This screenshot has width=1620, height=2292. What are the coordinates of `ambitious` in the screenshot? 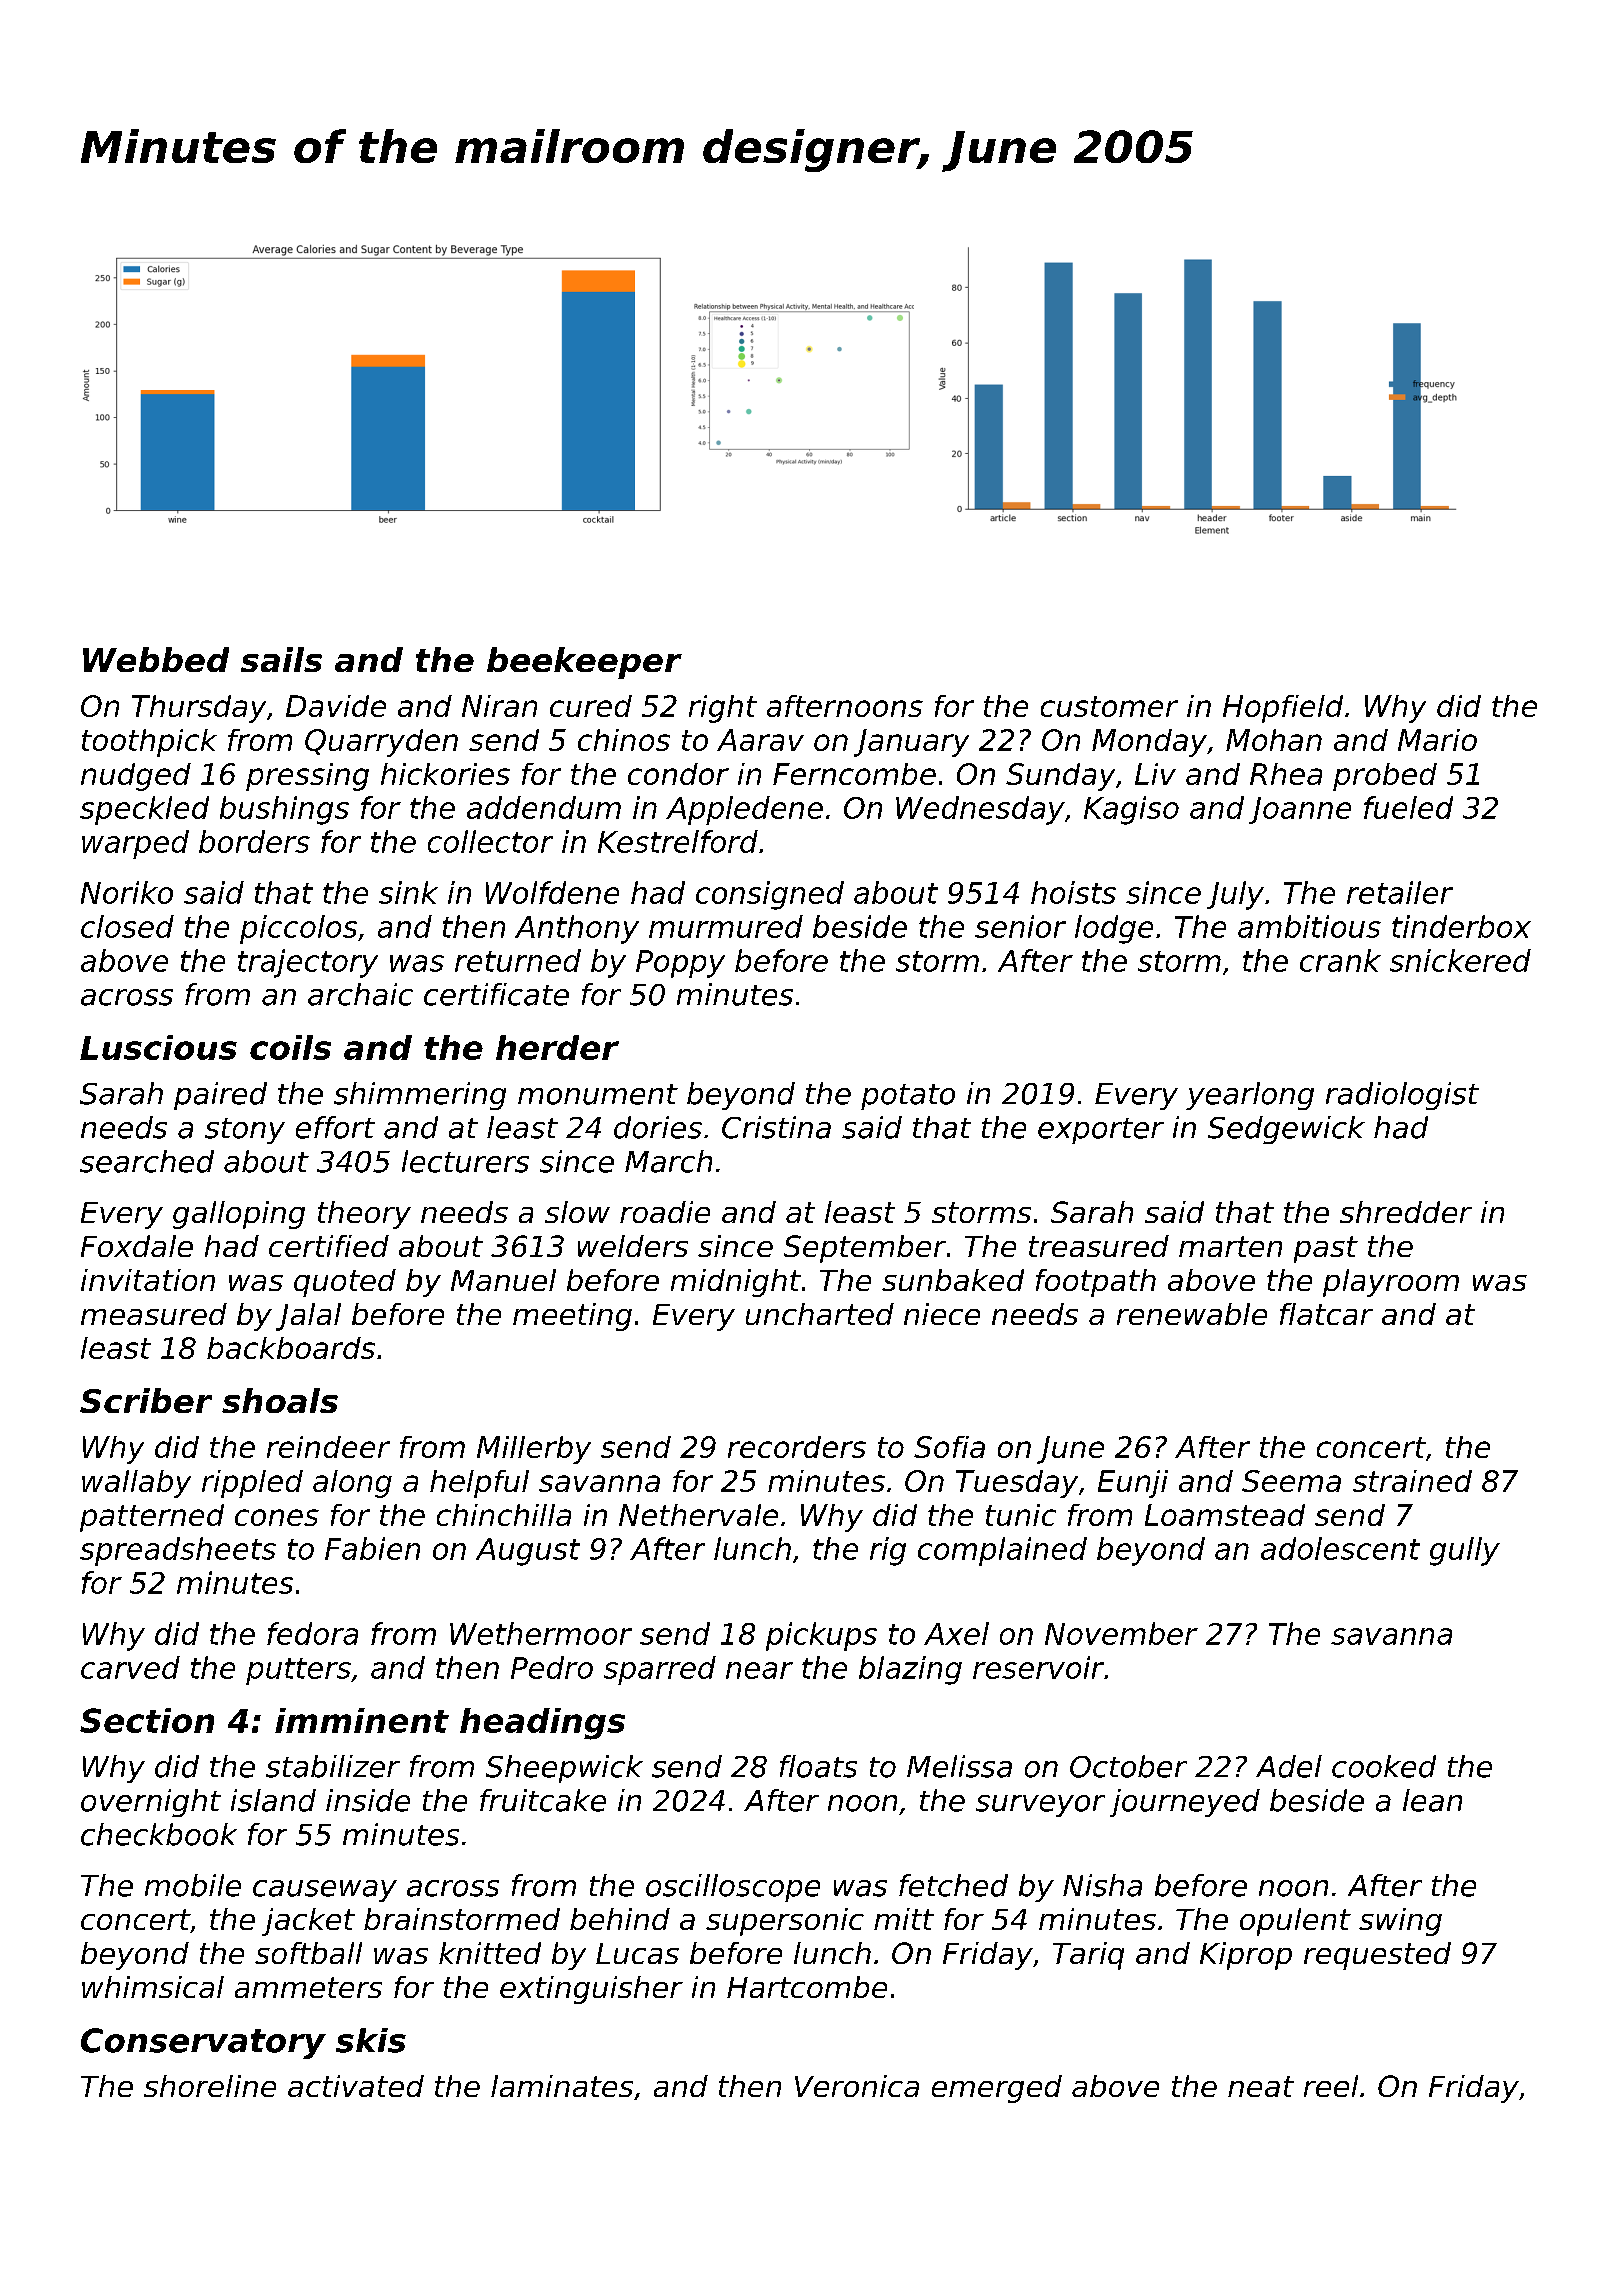 It's located at (1309, 926).
